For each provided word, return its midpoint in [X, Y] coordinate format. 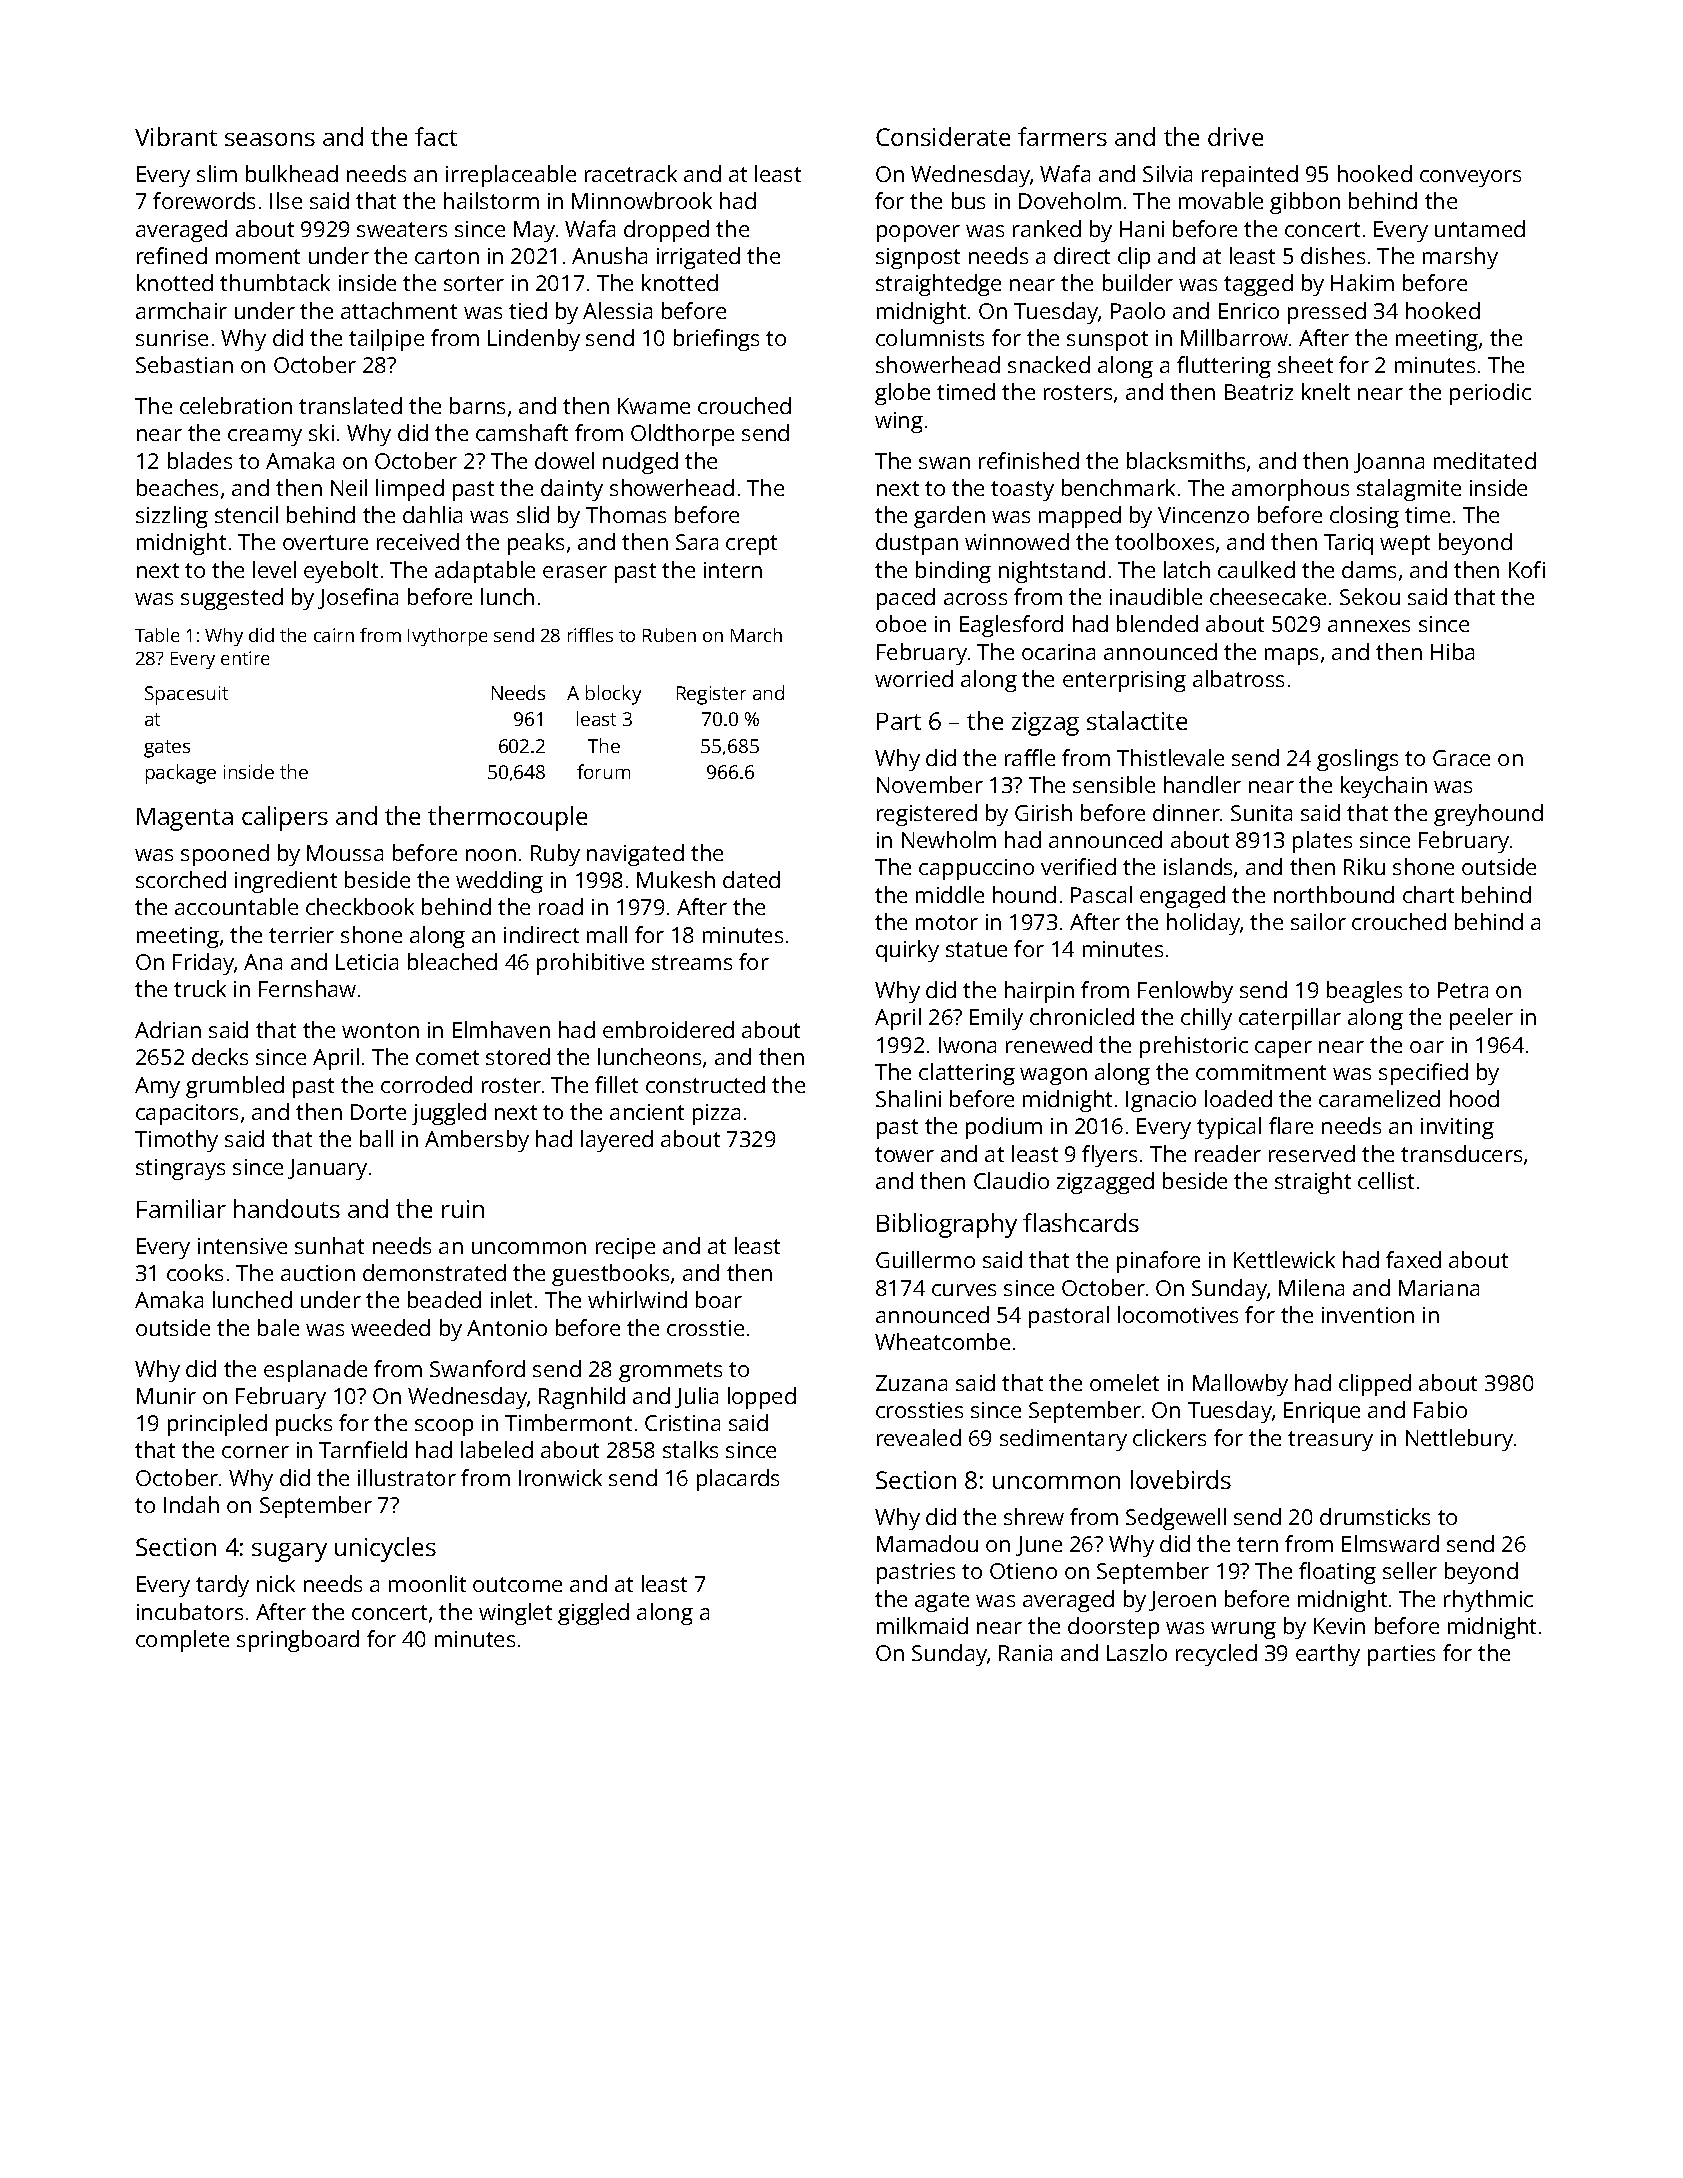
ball [376, 1138]
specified [1423, 1074]
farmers [1062, 136]
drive [1235, 136]
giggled [593, 1614]
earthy [1328, 1655]
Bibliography [947, 1225]
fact [436, 136]
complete [182, 1641]
